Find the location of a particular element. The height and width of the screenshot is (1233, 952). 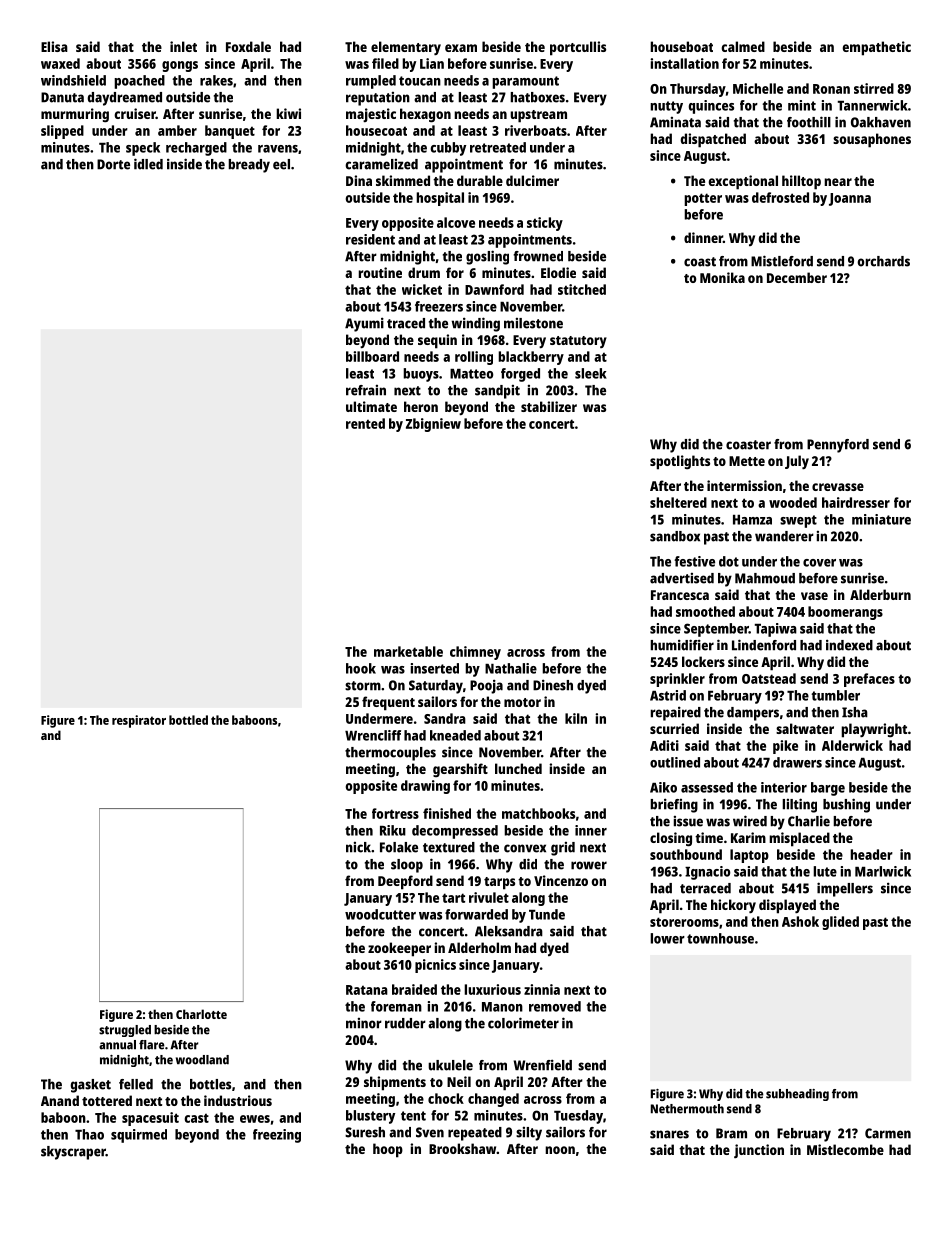

Mette is located at coordinates (747, 461).
